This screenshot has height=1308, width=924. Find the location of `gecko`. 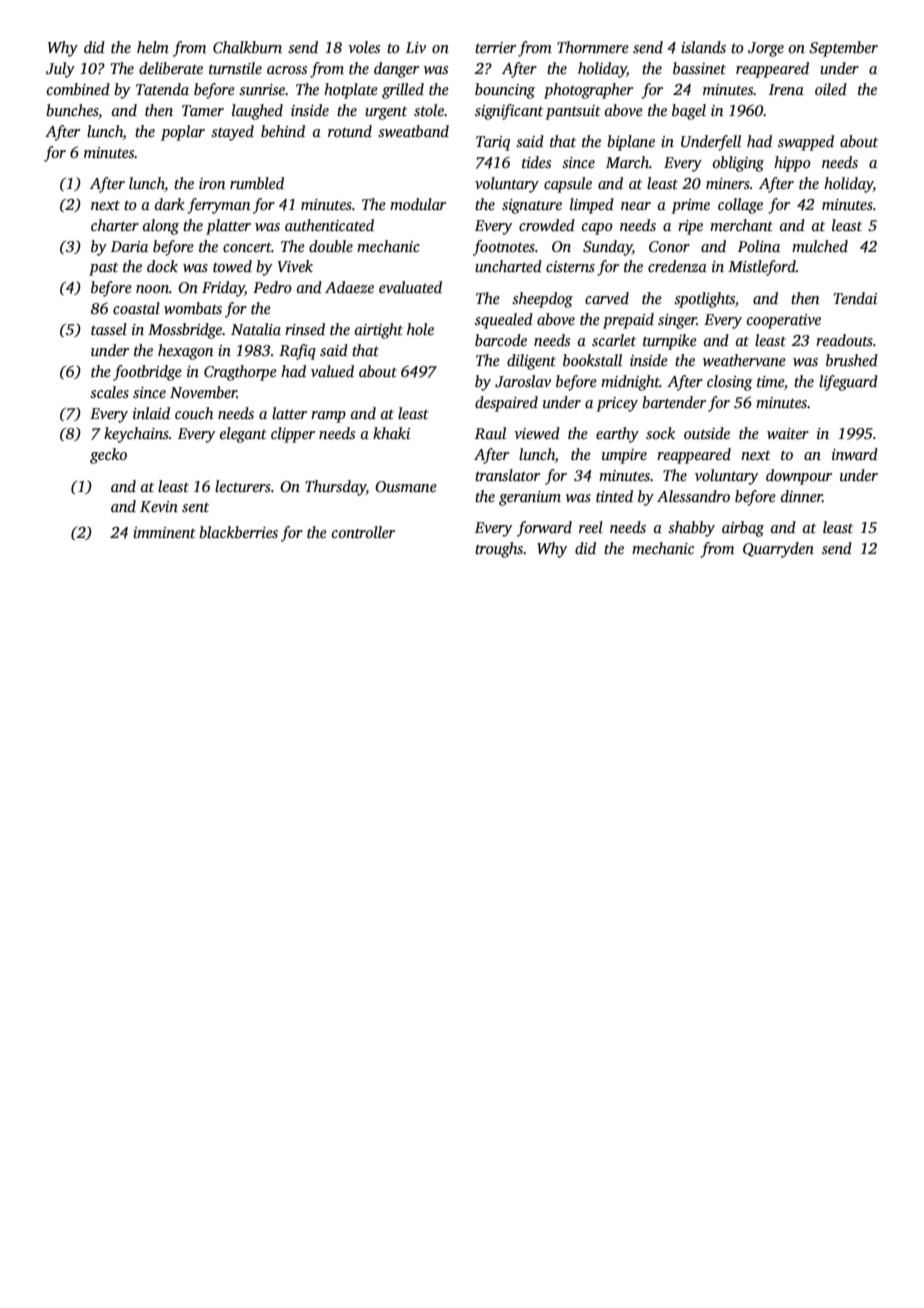

gecko is located at coordinates (108, 456).
